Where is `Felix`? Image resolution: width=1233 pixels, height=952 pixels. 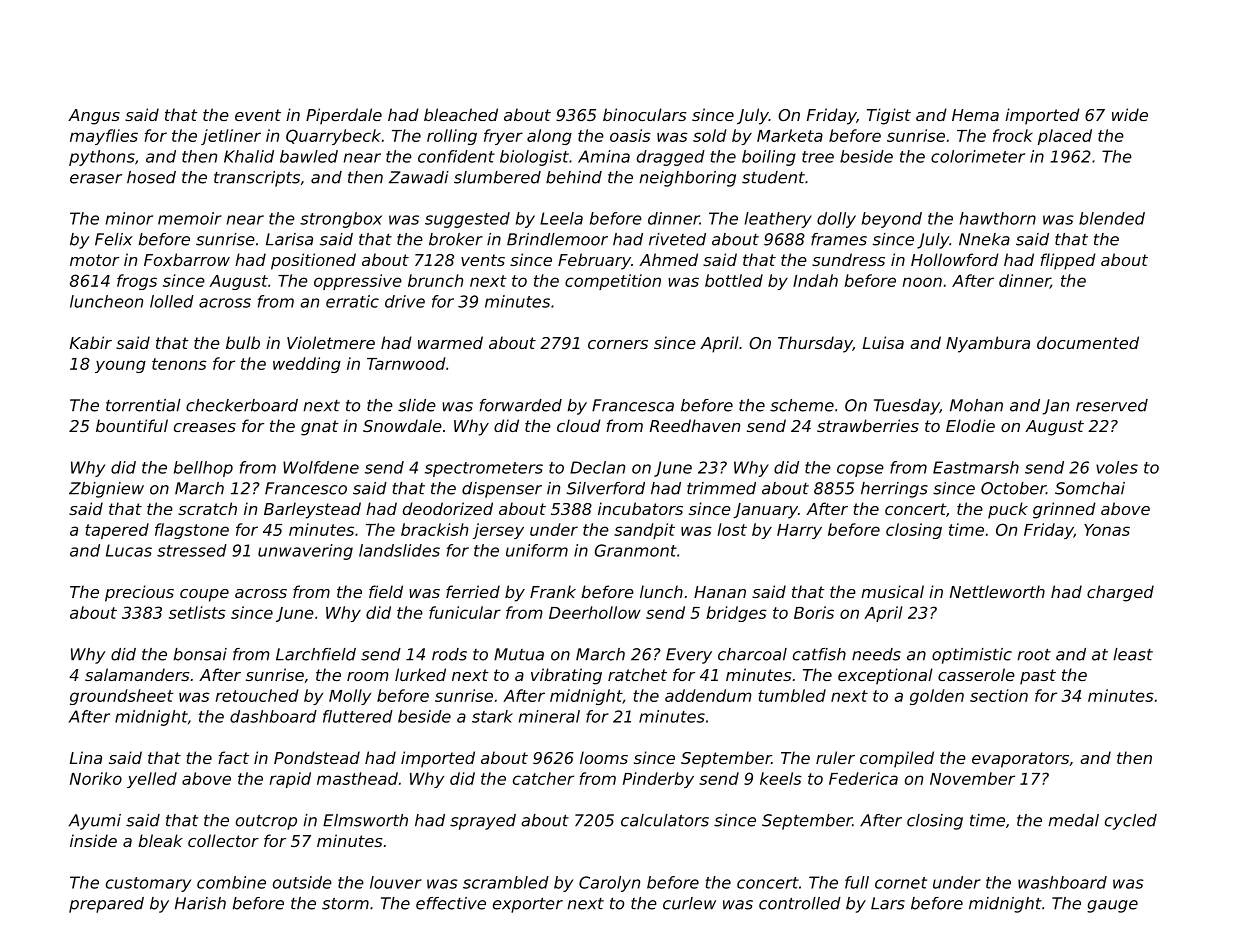
Felix is located at coordinates (114, 239).
